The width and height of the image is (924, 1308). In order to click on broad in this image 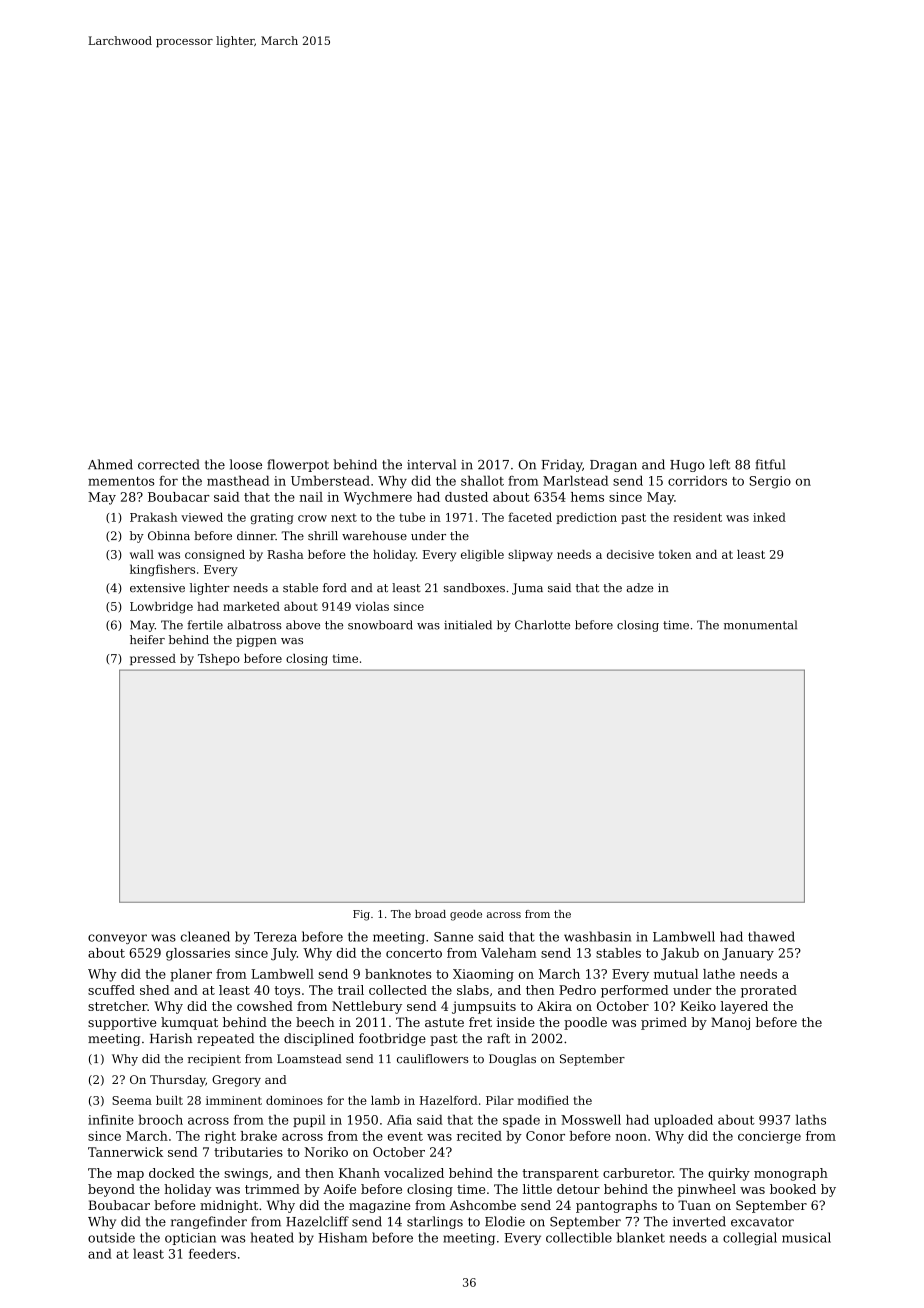, I will do `click(430, 914)`.
